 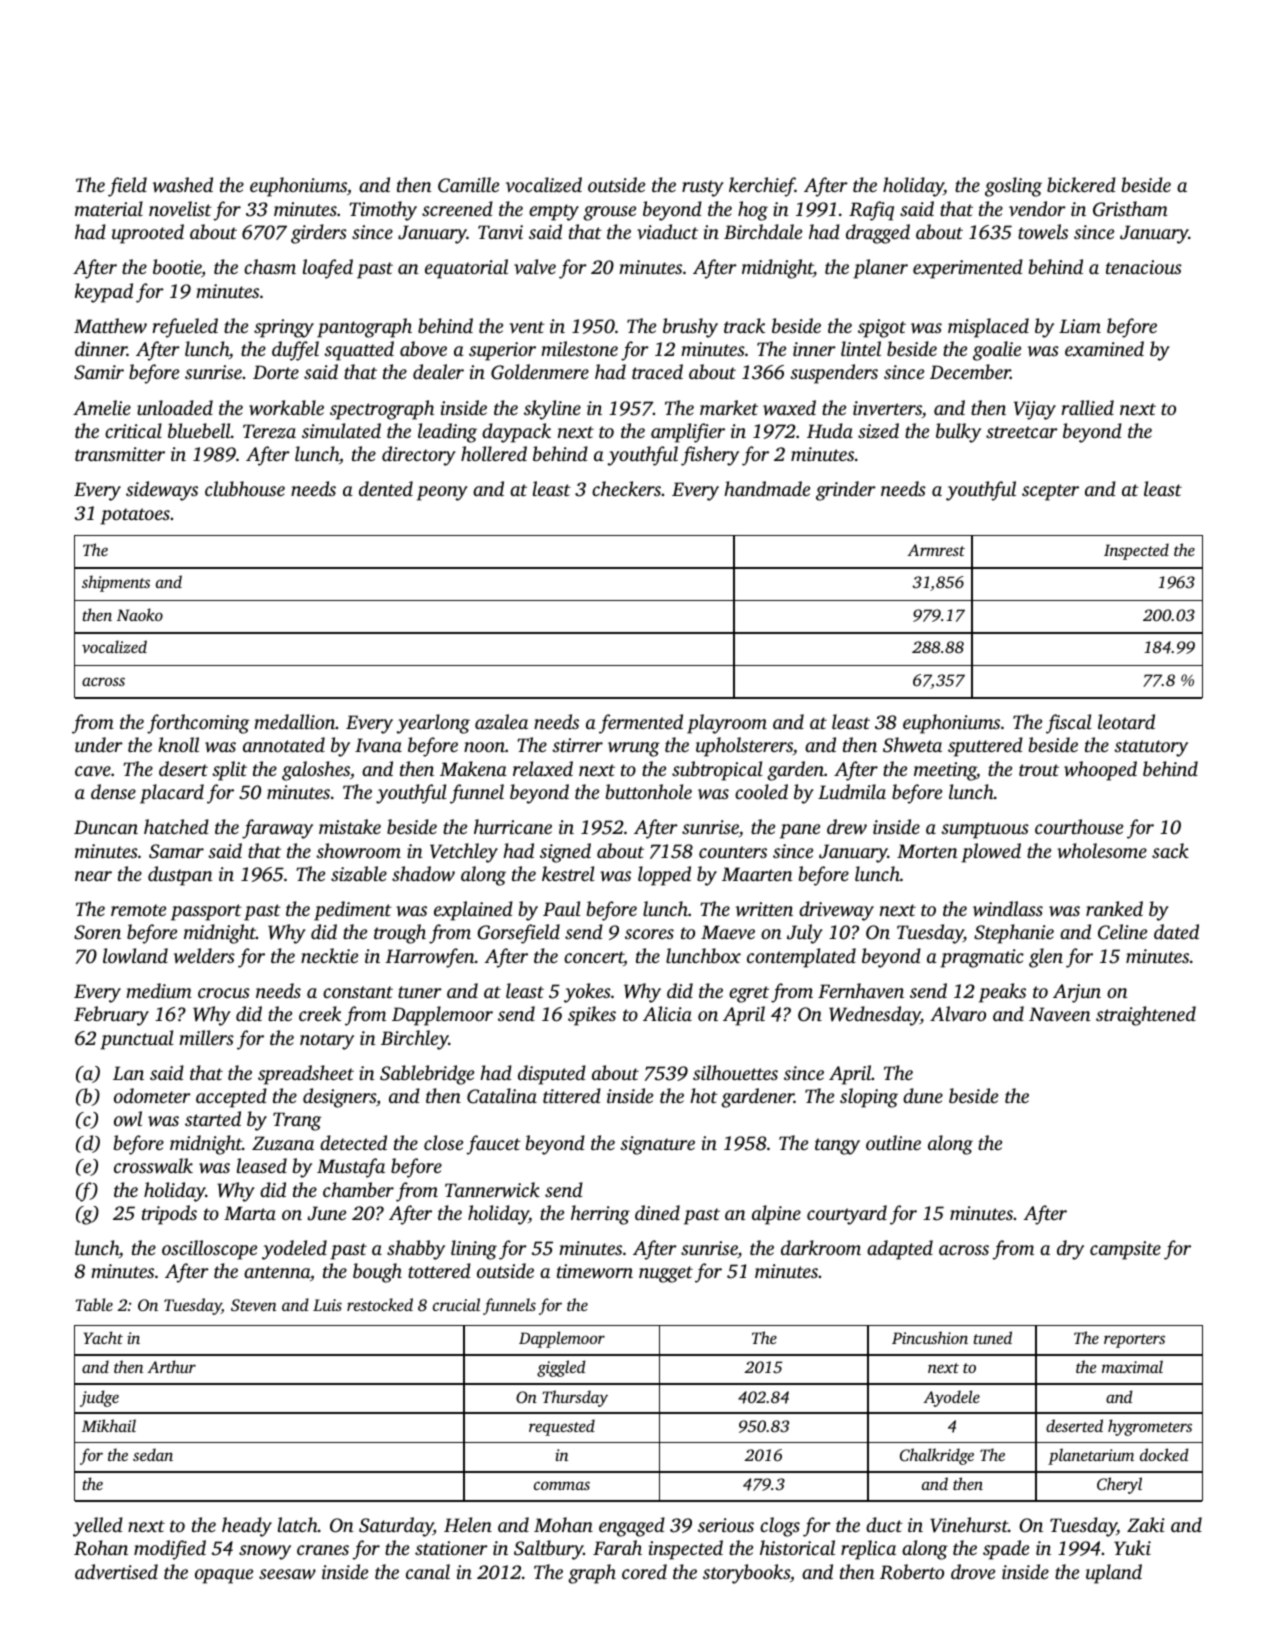 What do you see at coordinates (535, 266) in the screenshot?
I see `valve` at bounding box center [535, 266].
